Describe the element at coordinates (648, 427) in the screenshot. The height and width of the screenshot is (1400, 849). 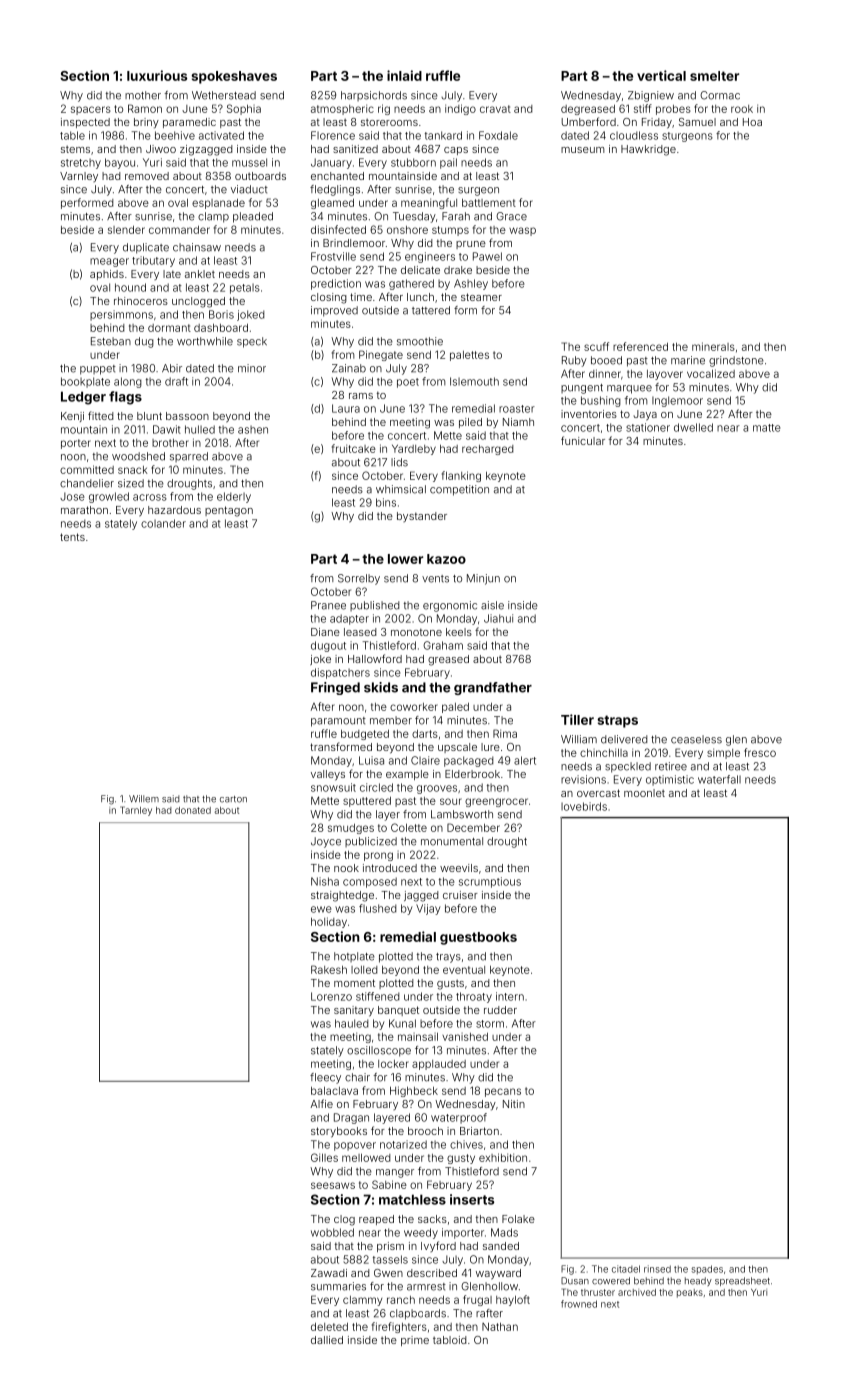
I see `stationer` at that location.
